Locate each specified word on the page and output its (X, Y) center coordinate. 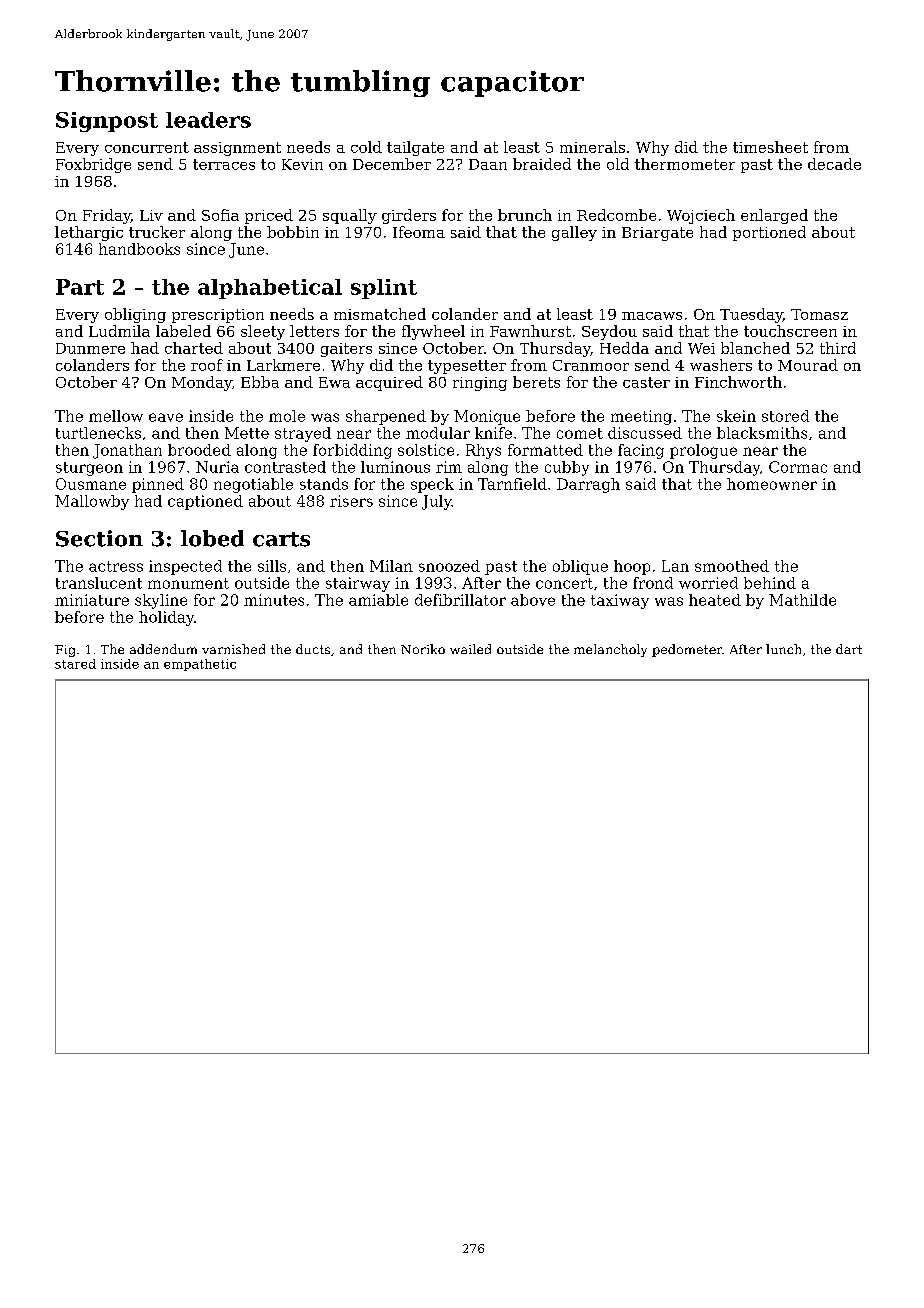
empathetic (200, 665)
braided (542, 164)
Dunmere (90, 348)
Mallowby (92, 502)
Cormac (798, 467)
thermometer (685, 164)
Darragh (588, 485)
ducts (313, 649)
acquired (389, 383)
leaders (208, 120)
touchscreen (790, 331)
